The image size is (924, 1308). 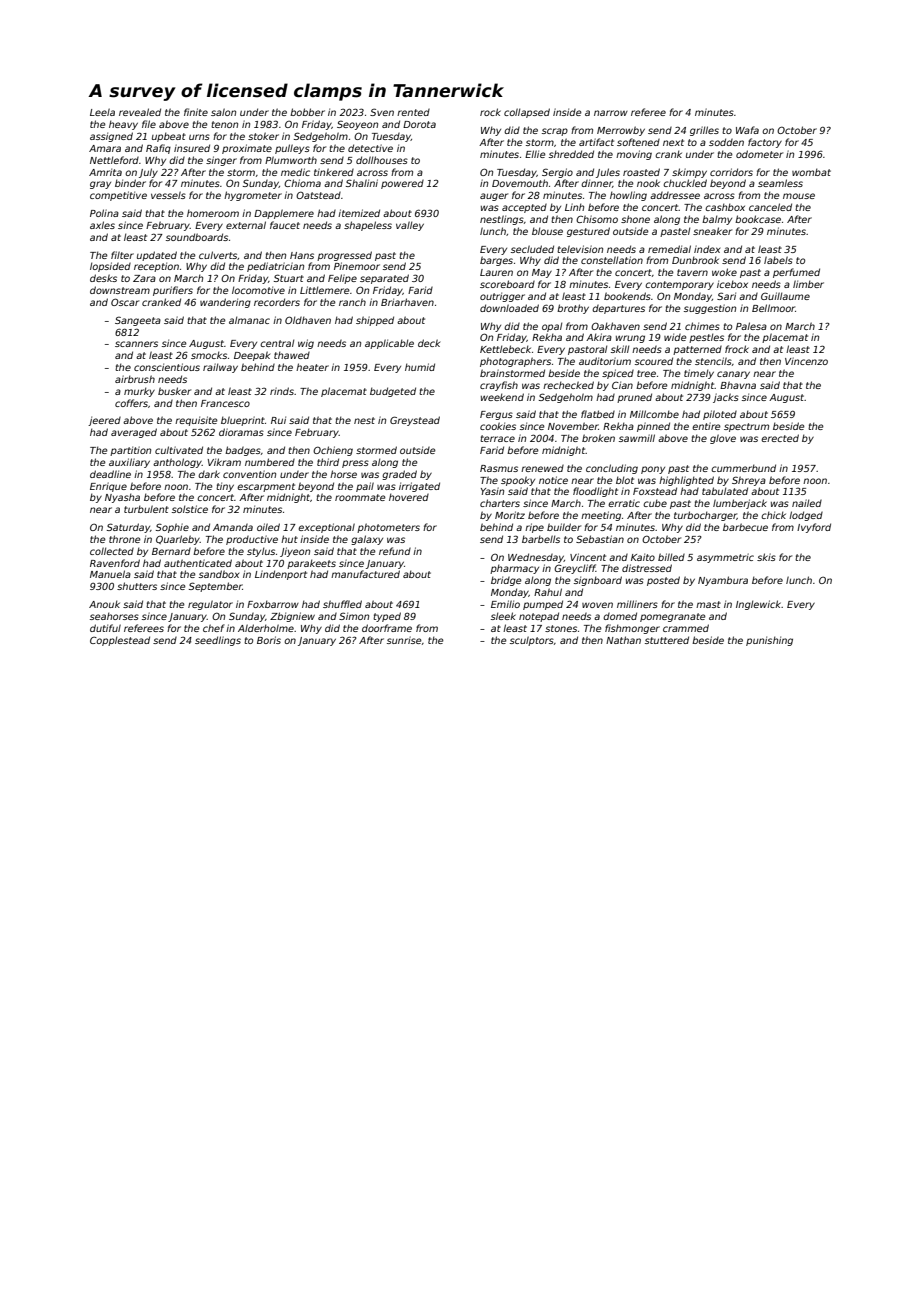 I want to click on limber, so click(x=808, y=284).
